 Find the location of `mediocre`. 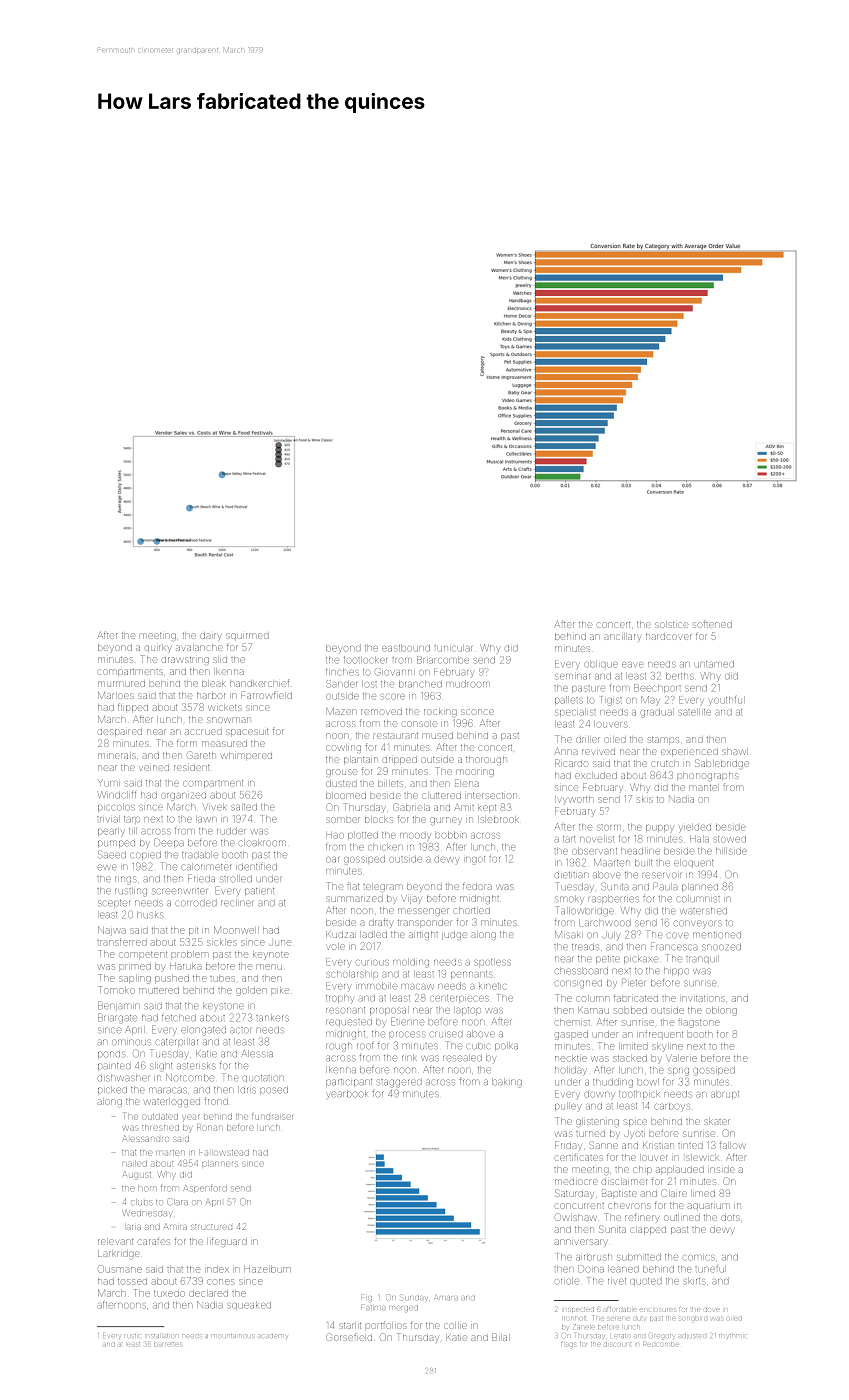

mediocre is located at coordinates (576, 1182).
